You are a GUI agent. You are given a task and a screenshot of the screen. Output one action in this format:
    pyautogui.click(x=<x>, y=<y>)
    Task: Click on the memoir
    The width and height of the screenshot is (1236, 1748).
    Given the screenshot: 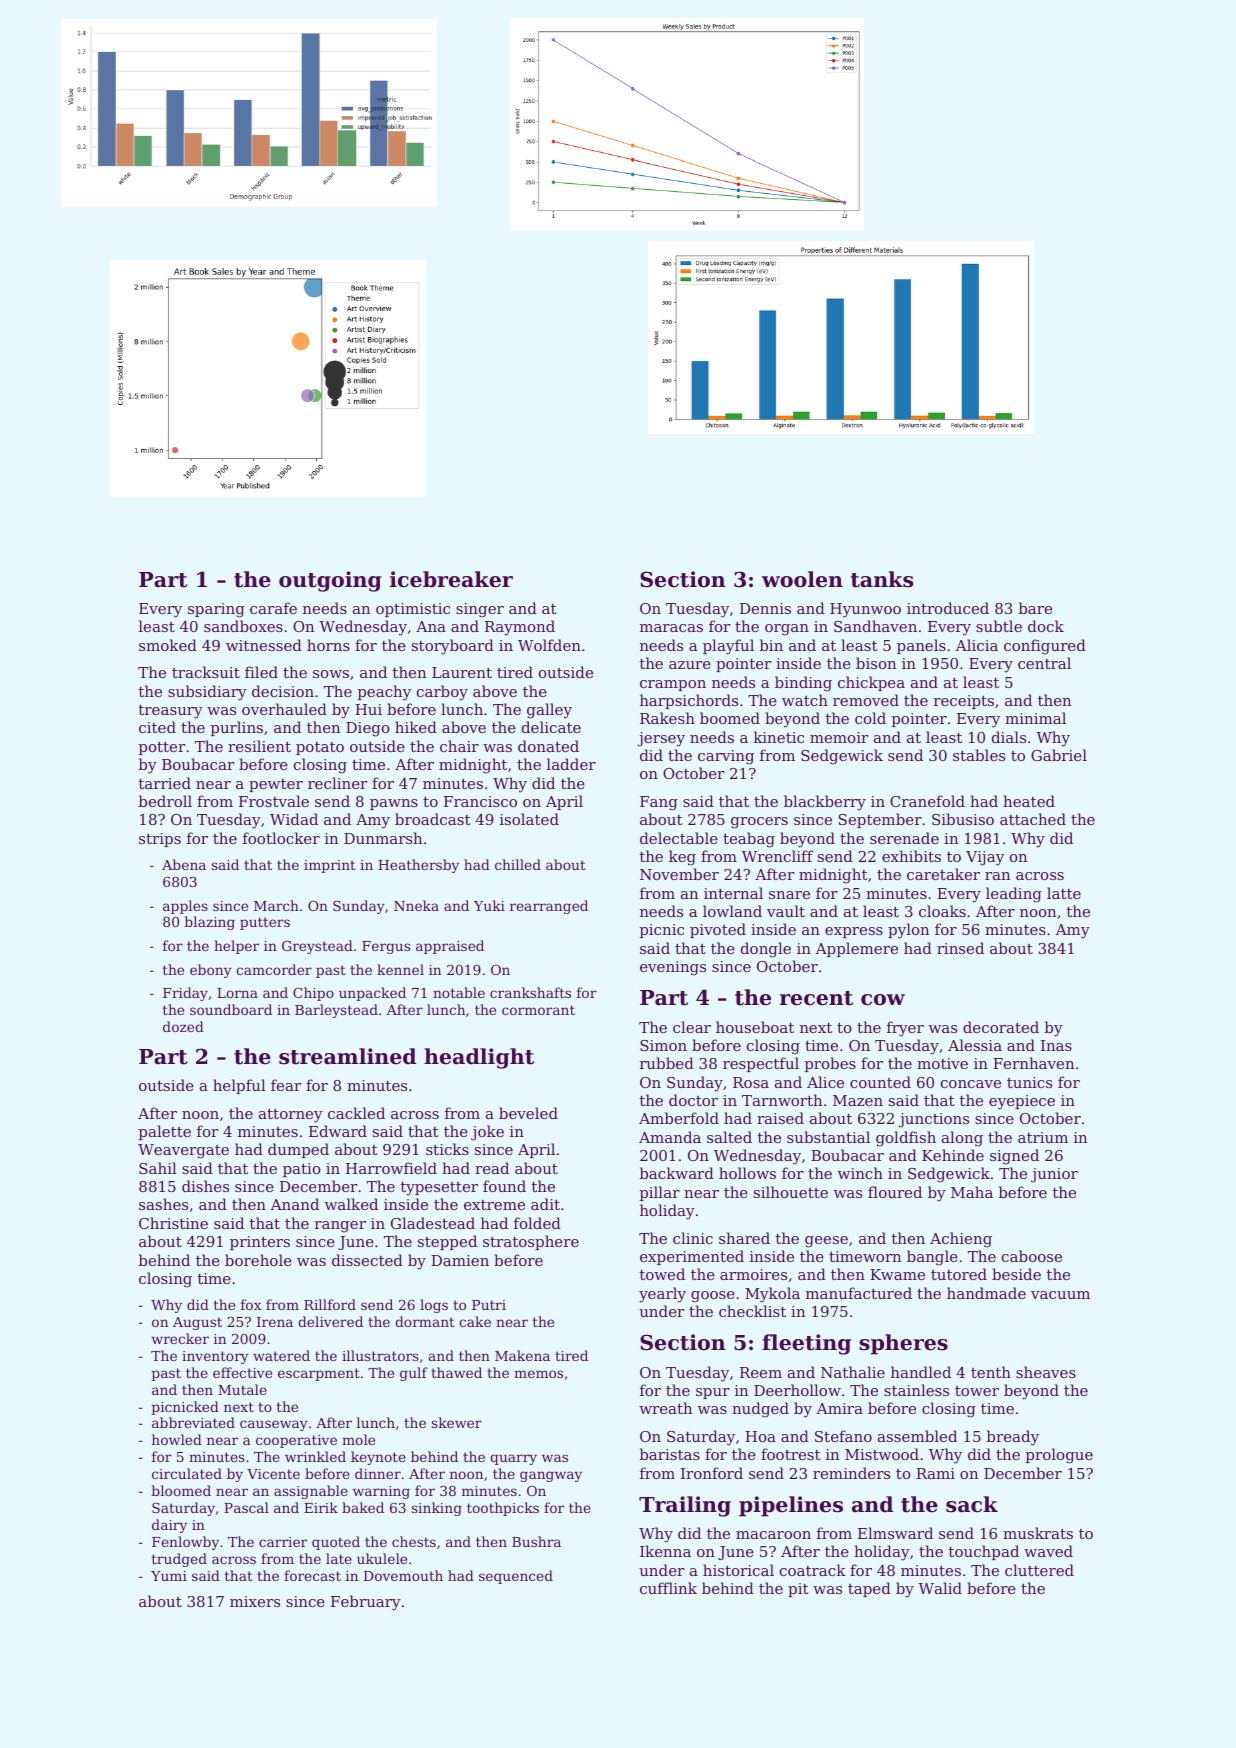 What is the action you would take?
    pyautogui.click(x=839, y=737)
